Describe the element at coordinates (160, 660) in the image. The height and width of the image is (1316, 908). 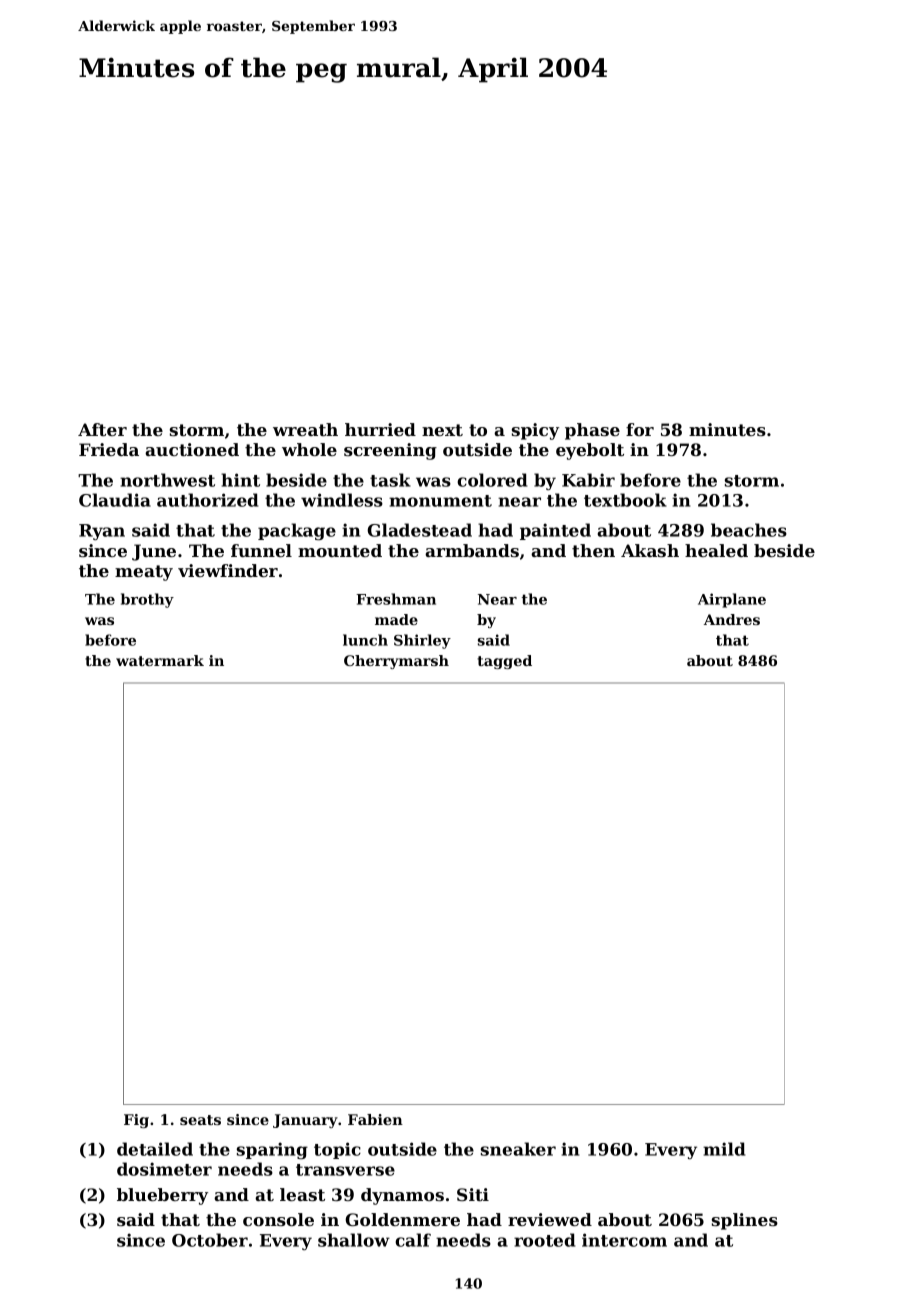
I see `watermark` at that location.
